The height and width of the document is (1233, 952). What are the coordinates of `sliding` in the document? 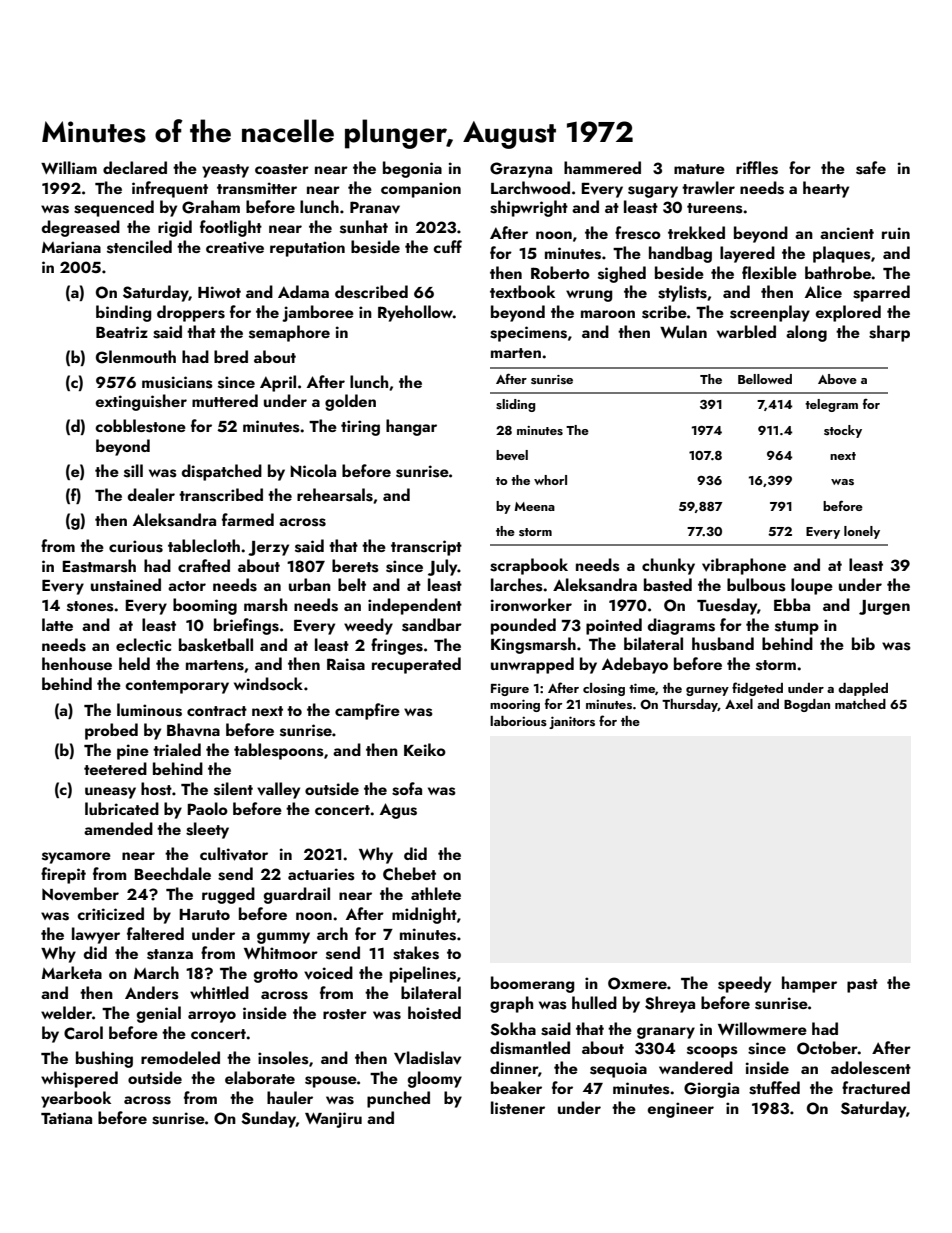 It's located at (515, 405).
